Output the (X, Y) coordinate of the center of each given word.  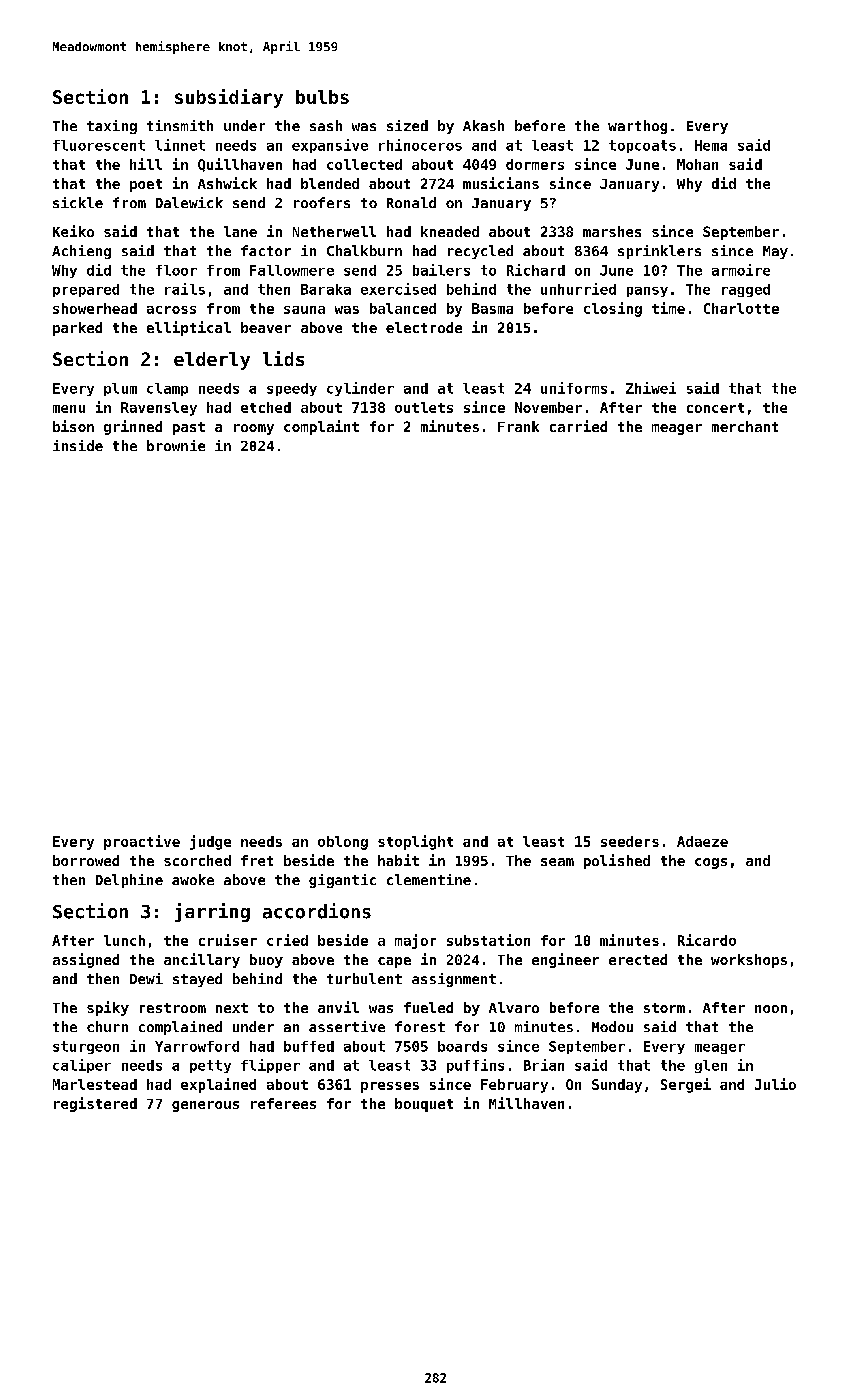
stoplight (415, 842)
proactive (142, 842)
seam (557, 862)
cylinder (360, 389)
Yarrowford (197, 1046)
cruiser (228, 940)
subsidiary (229, 98)
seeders (630, 841)
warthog (637, 127)
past (189, 428)
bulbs (322, 97)
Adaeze (702, 841)
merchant (745, 426)
